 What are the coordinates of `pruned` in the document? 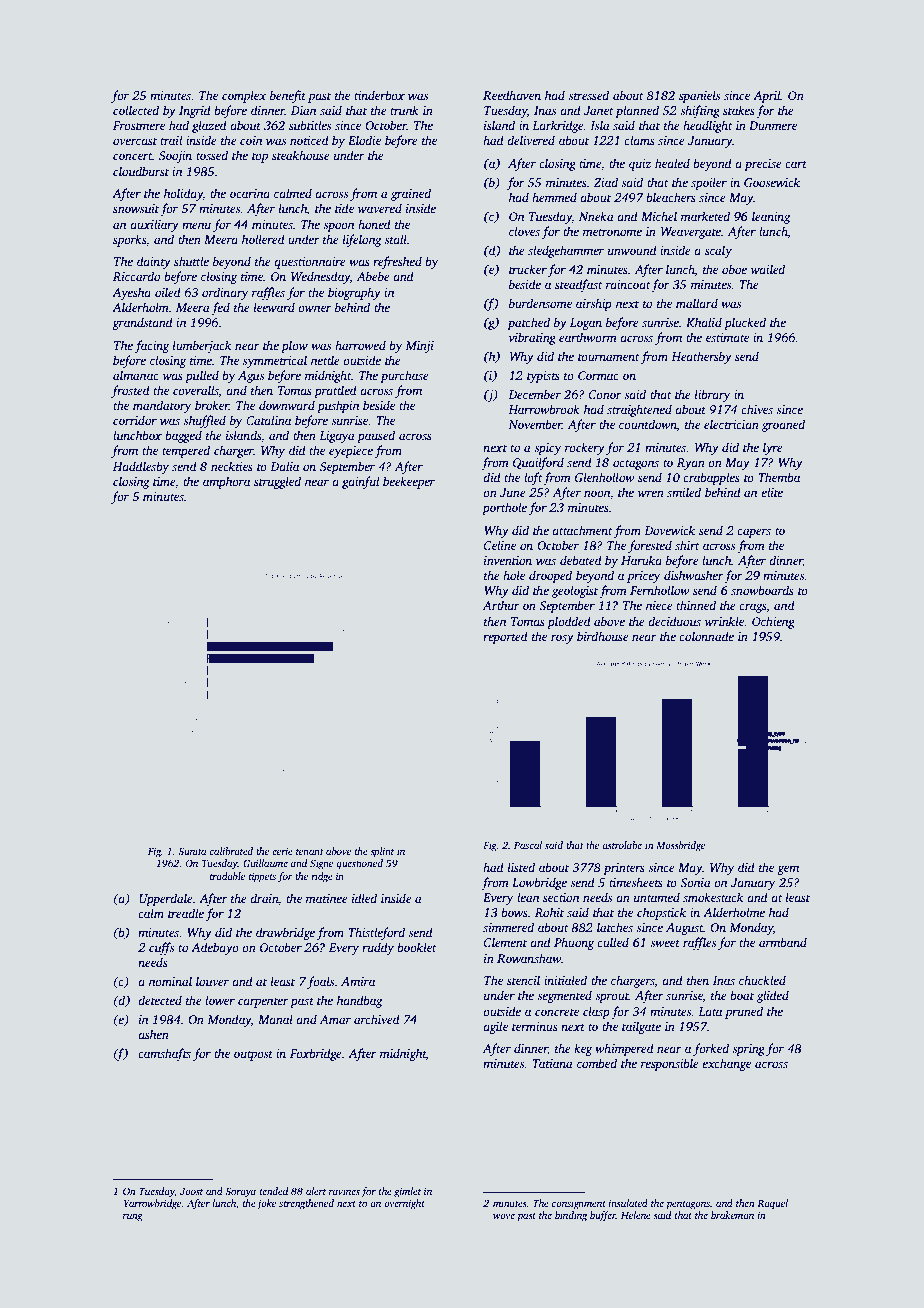 It's located at (744, 1012).
